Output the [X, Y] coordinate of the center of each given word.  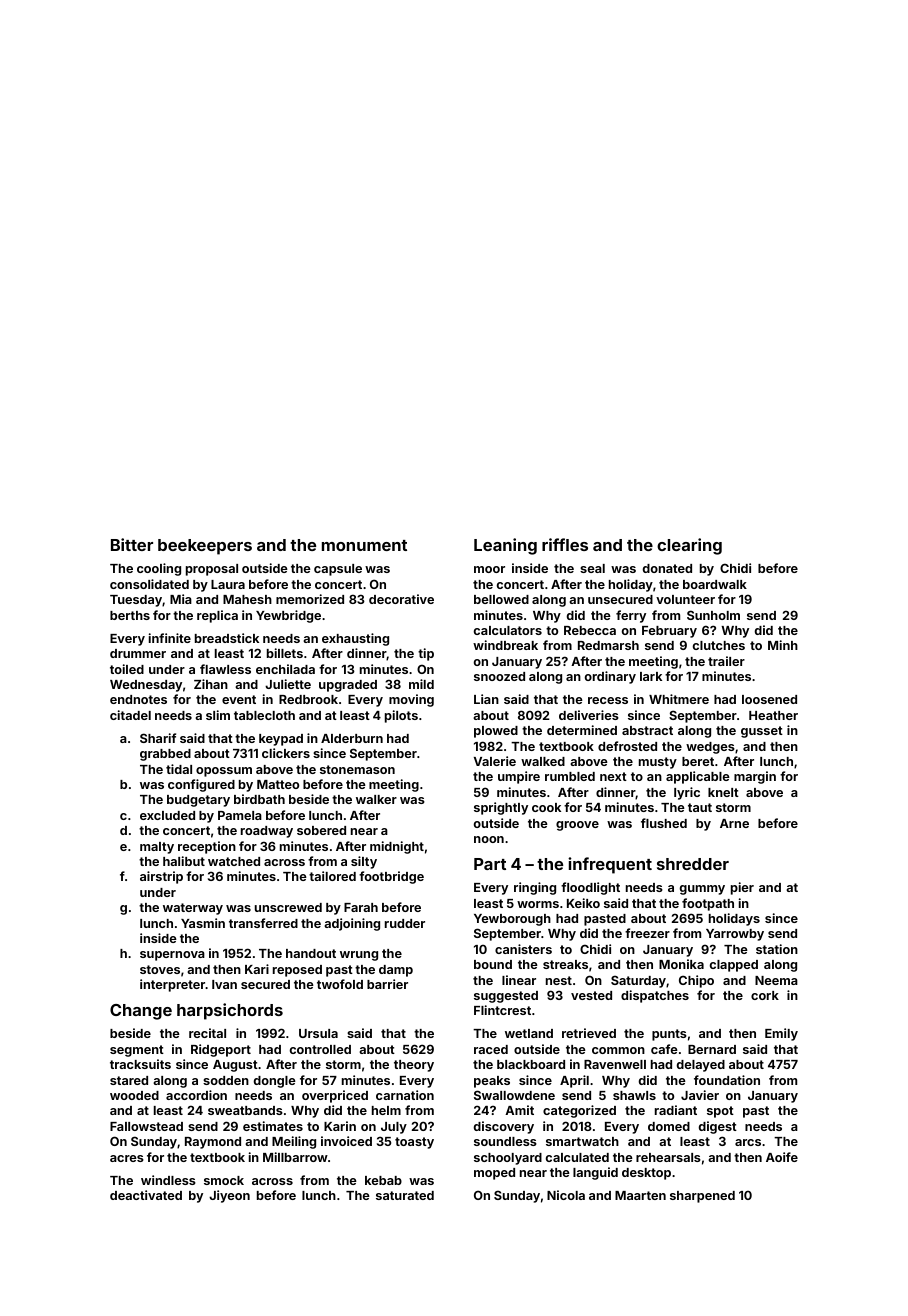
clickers [286, 753]
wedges [710, 748]
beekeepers [205, 547]
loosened [769, 699]
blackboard [531, 1064]
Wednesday [146, 686]
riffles [565, 544]
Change [141, 1012]
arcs [748, 1142]
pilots [401, 716]
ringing [535, 888]
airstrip [161, 877]
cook [546, 807]
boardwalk [715, 584]
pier [742, 888]
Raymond [213, 1143]
